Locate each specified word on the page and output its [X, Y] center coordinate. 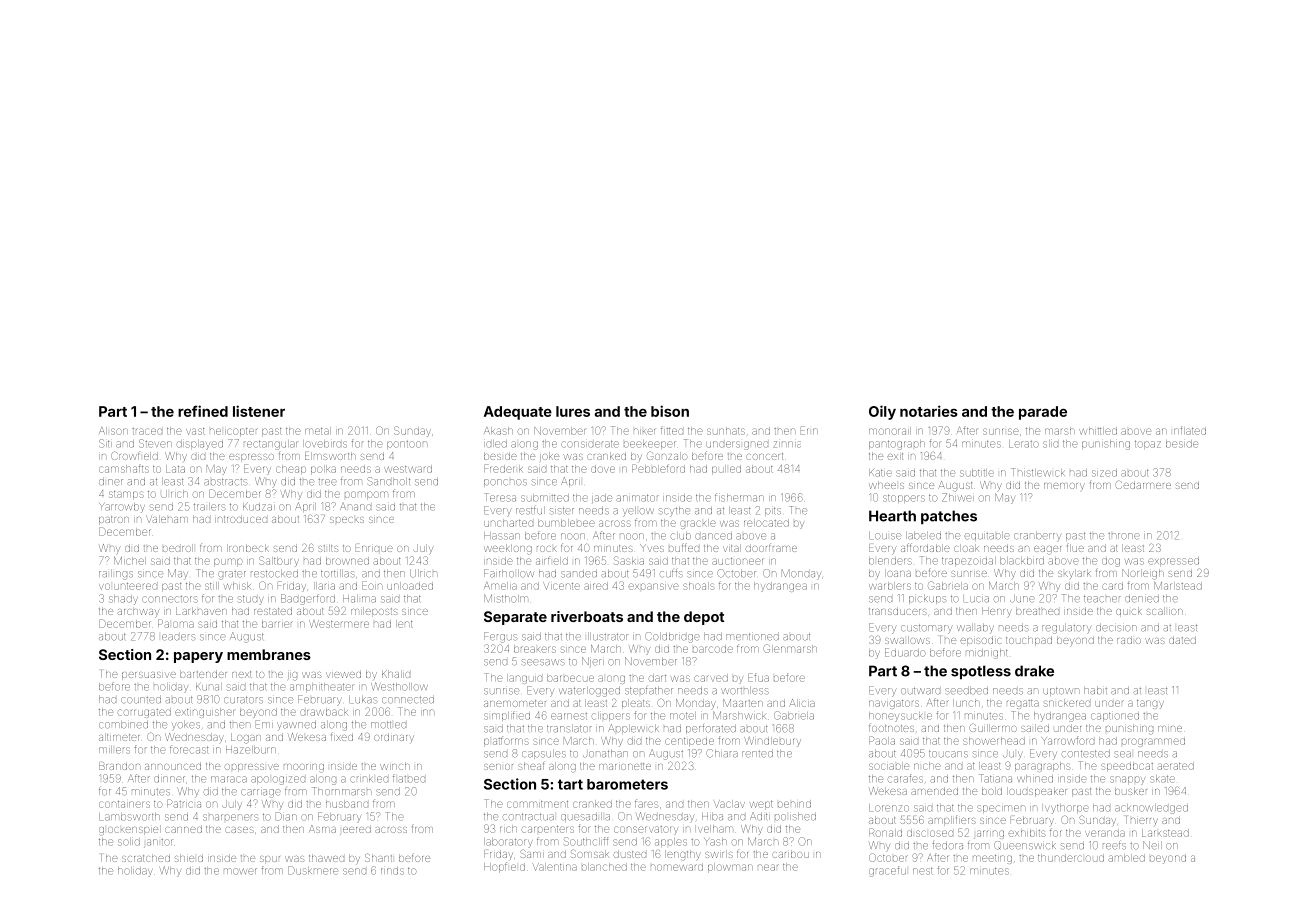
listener [259, 411]
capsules [544, 754]
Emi [264, 724]
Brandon [119, 766]
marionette [625, 766]
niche [927, 766]
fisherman [739, 497]
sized [1104, 473]
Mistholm [505, 598]
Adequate [518, 413]
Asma [322, 829]
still [212, 586]
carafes [905, 778]
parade [1043, 413]
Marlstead [1178, 586]
